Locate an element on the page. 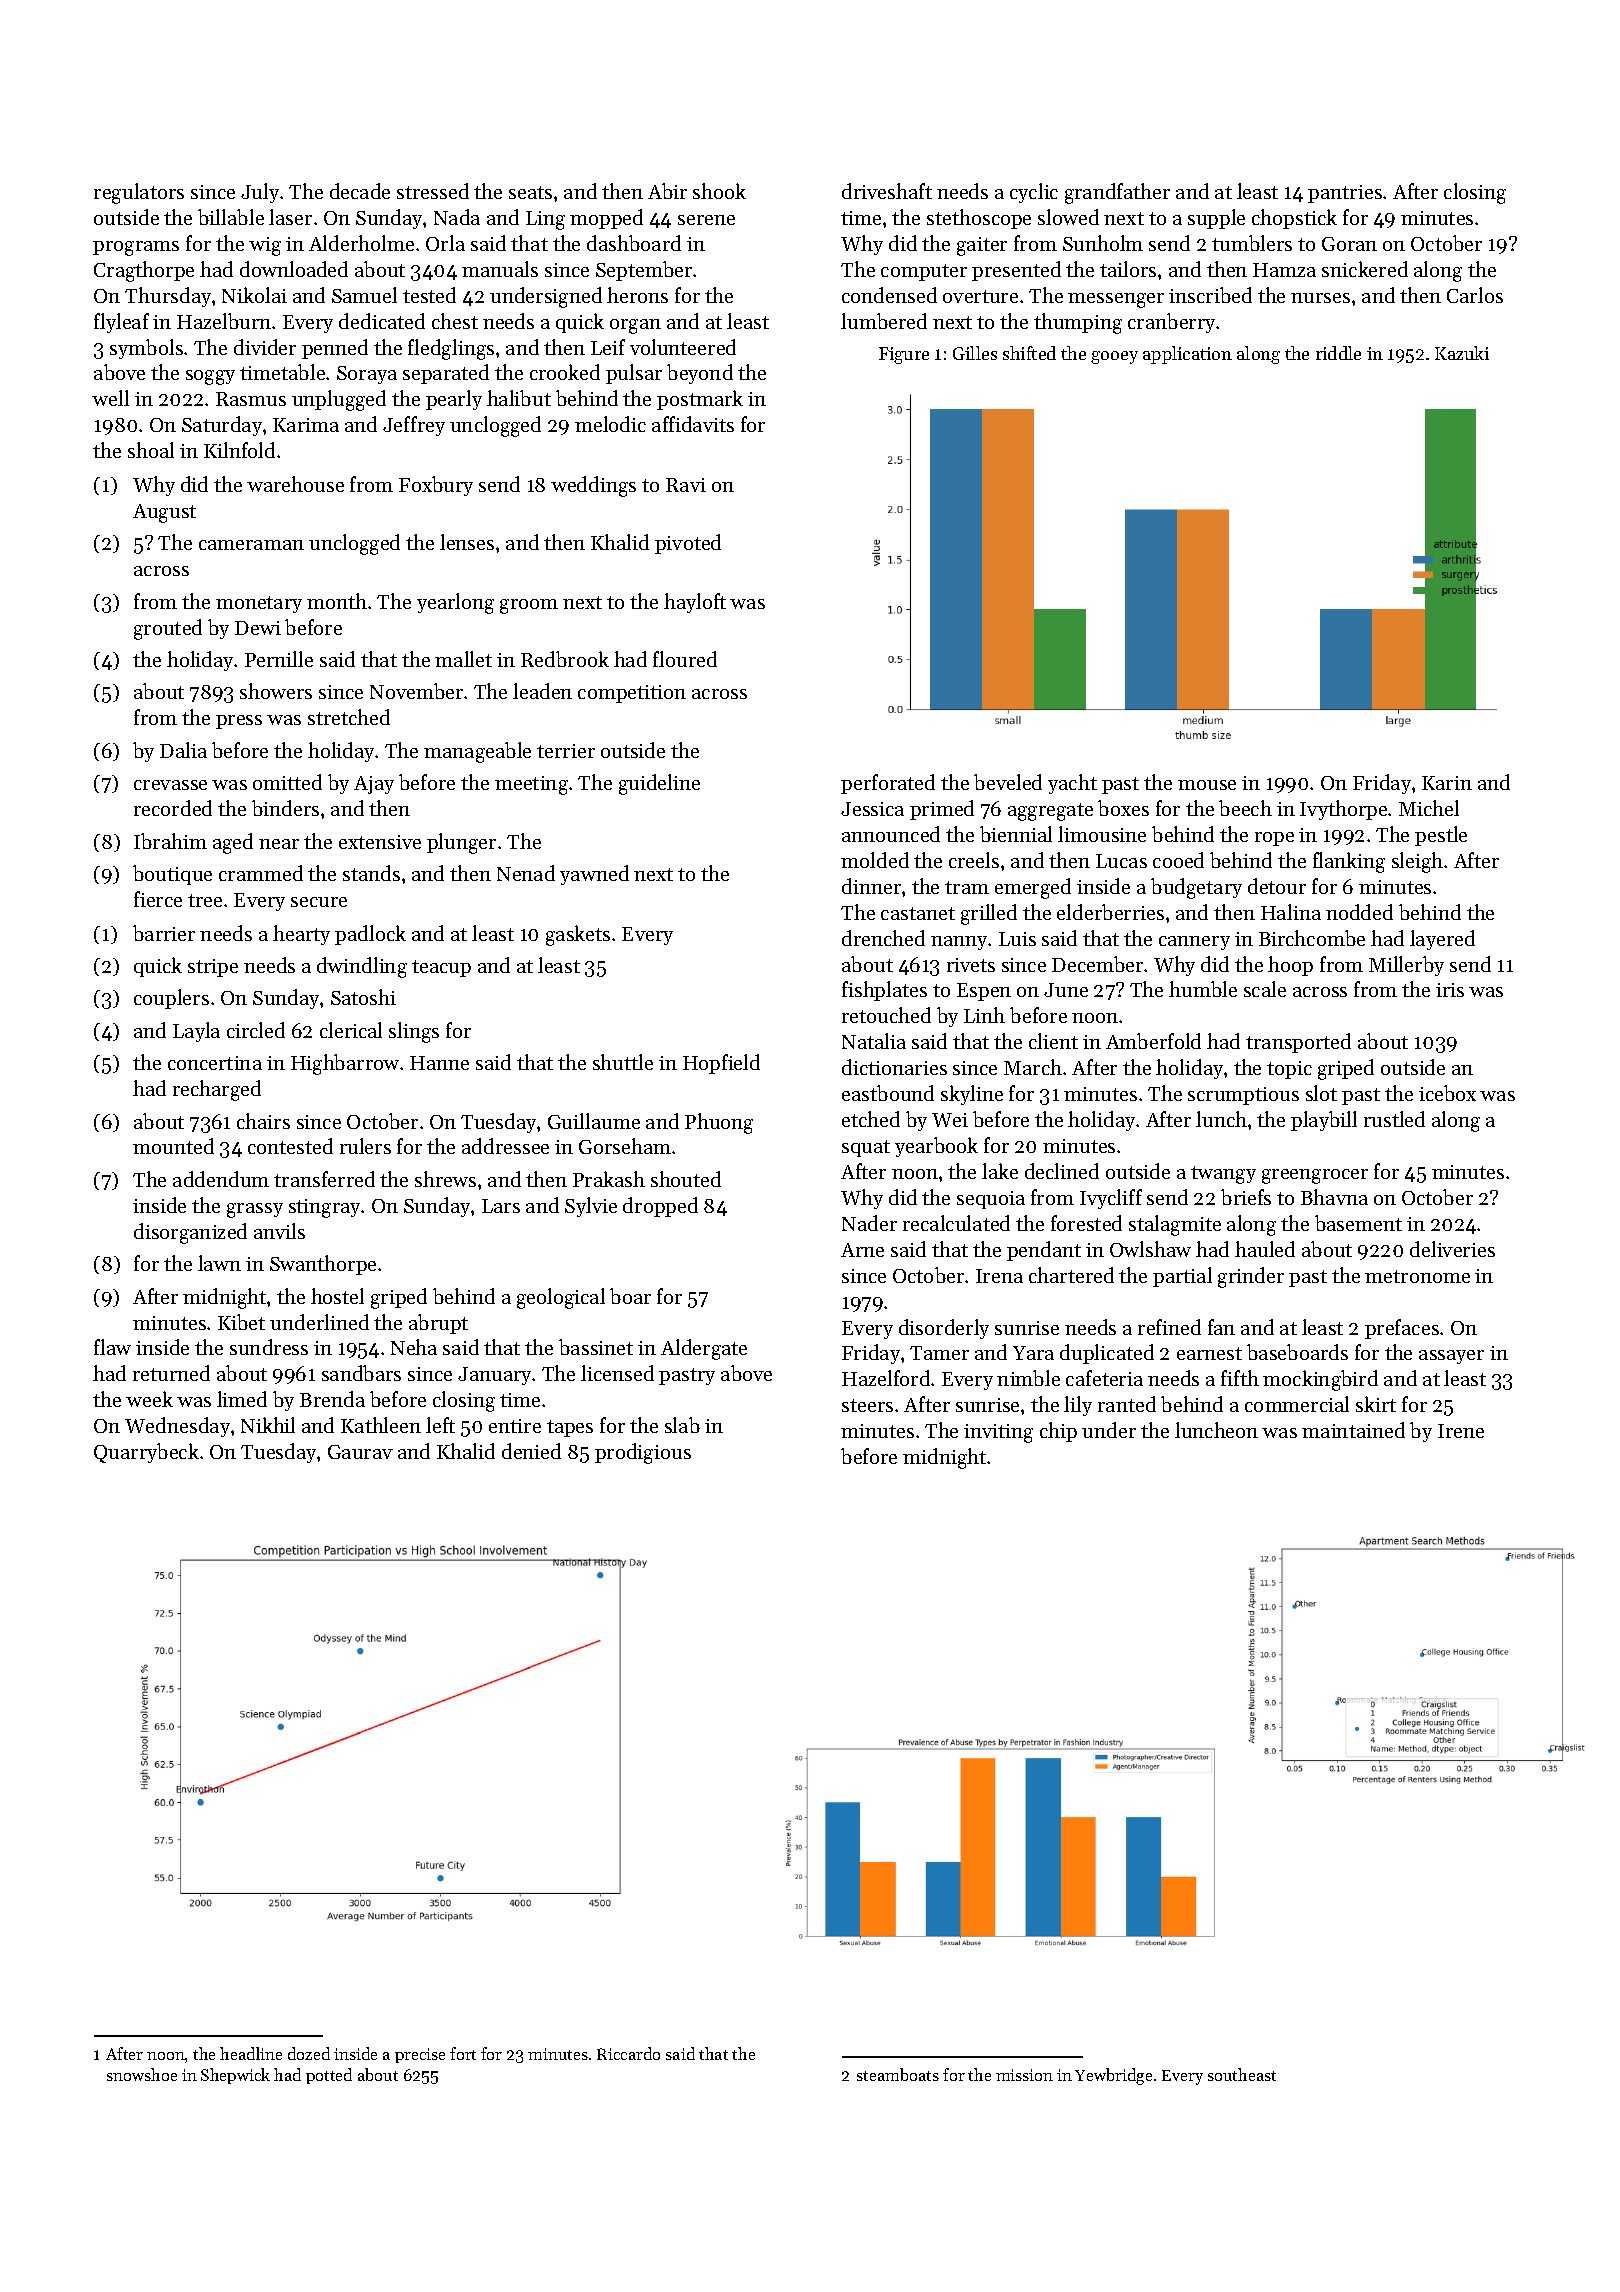  pivoted is located at coordinates (688, 544).
